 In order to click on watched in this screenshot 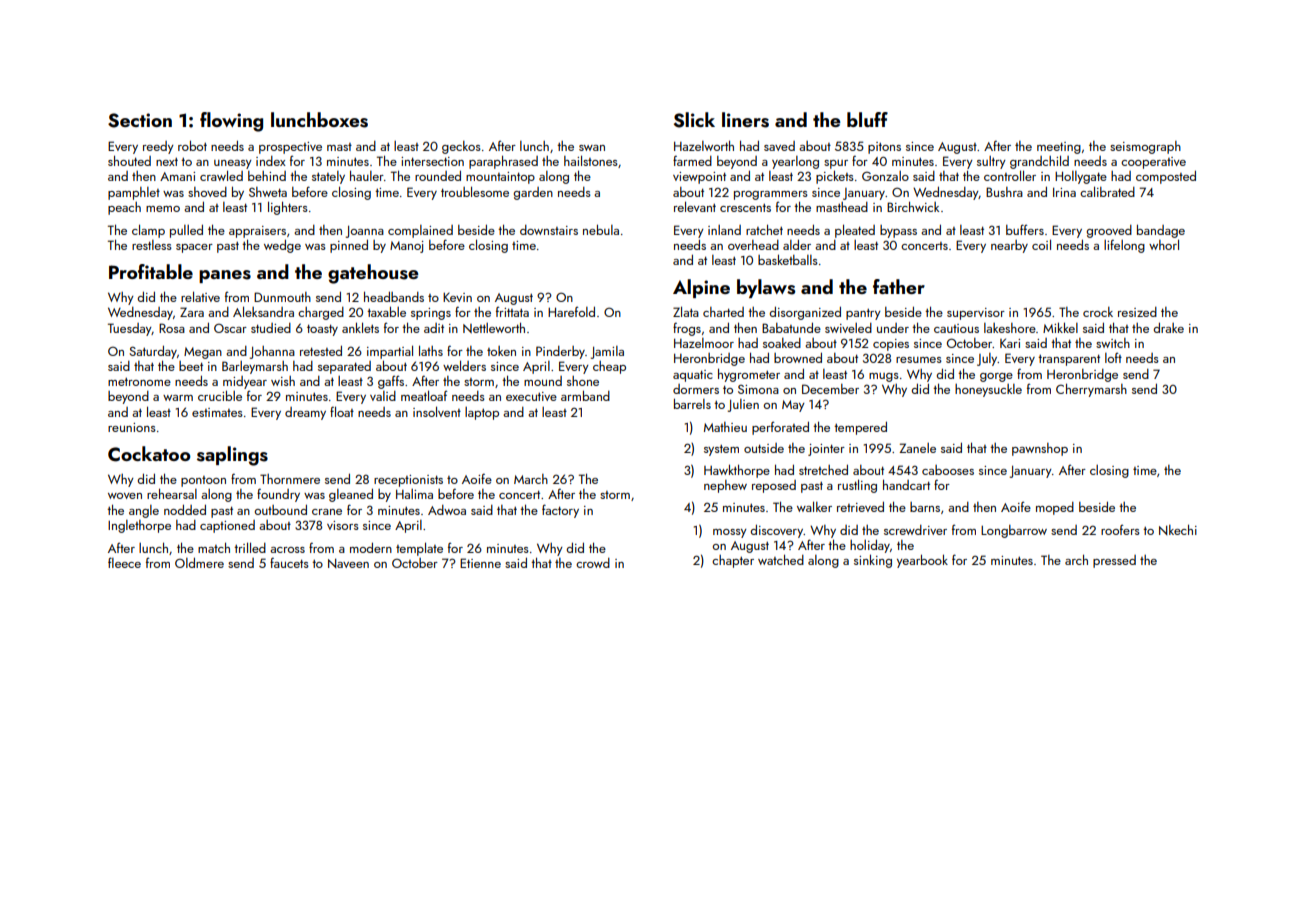, I will do `click(781, 559)`.
